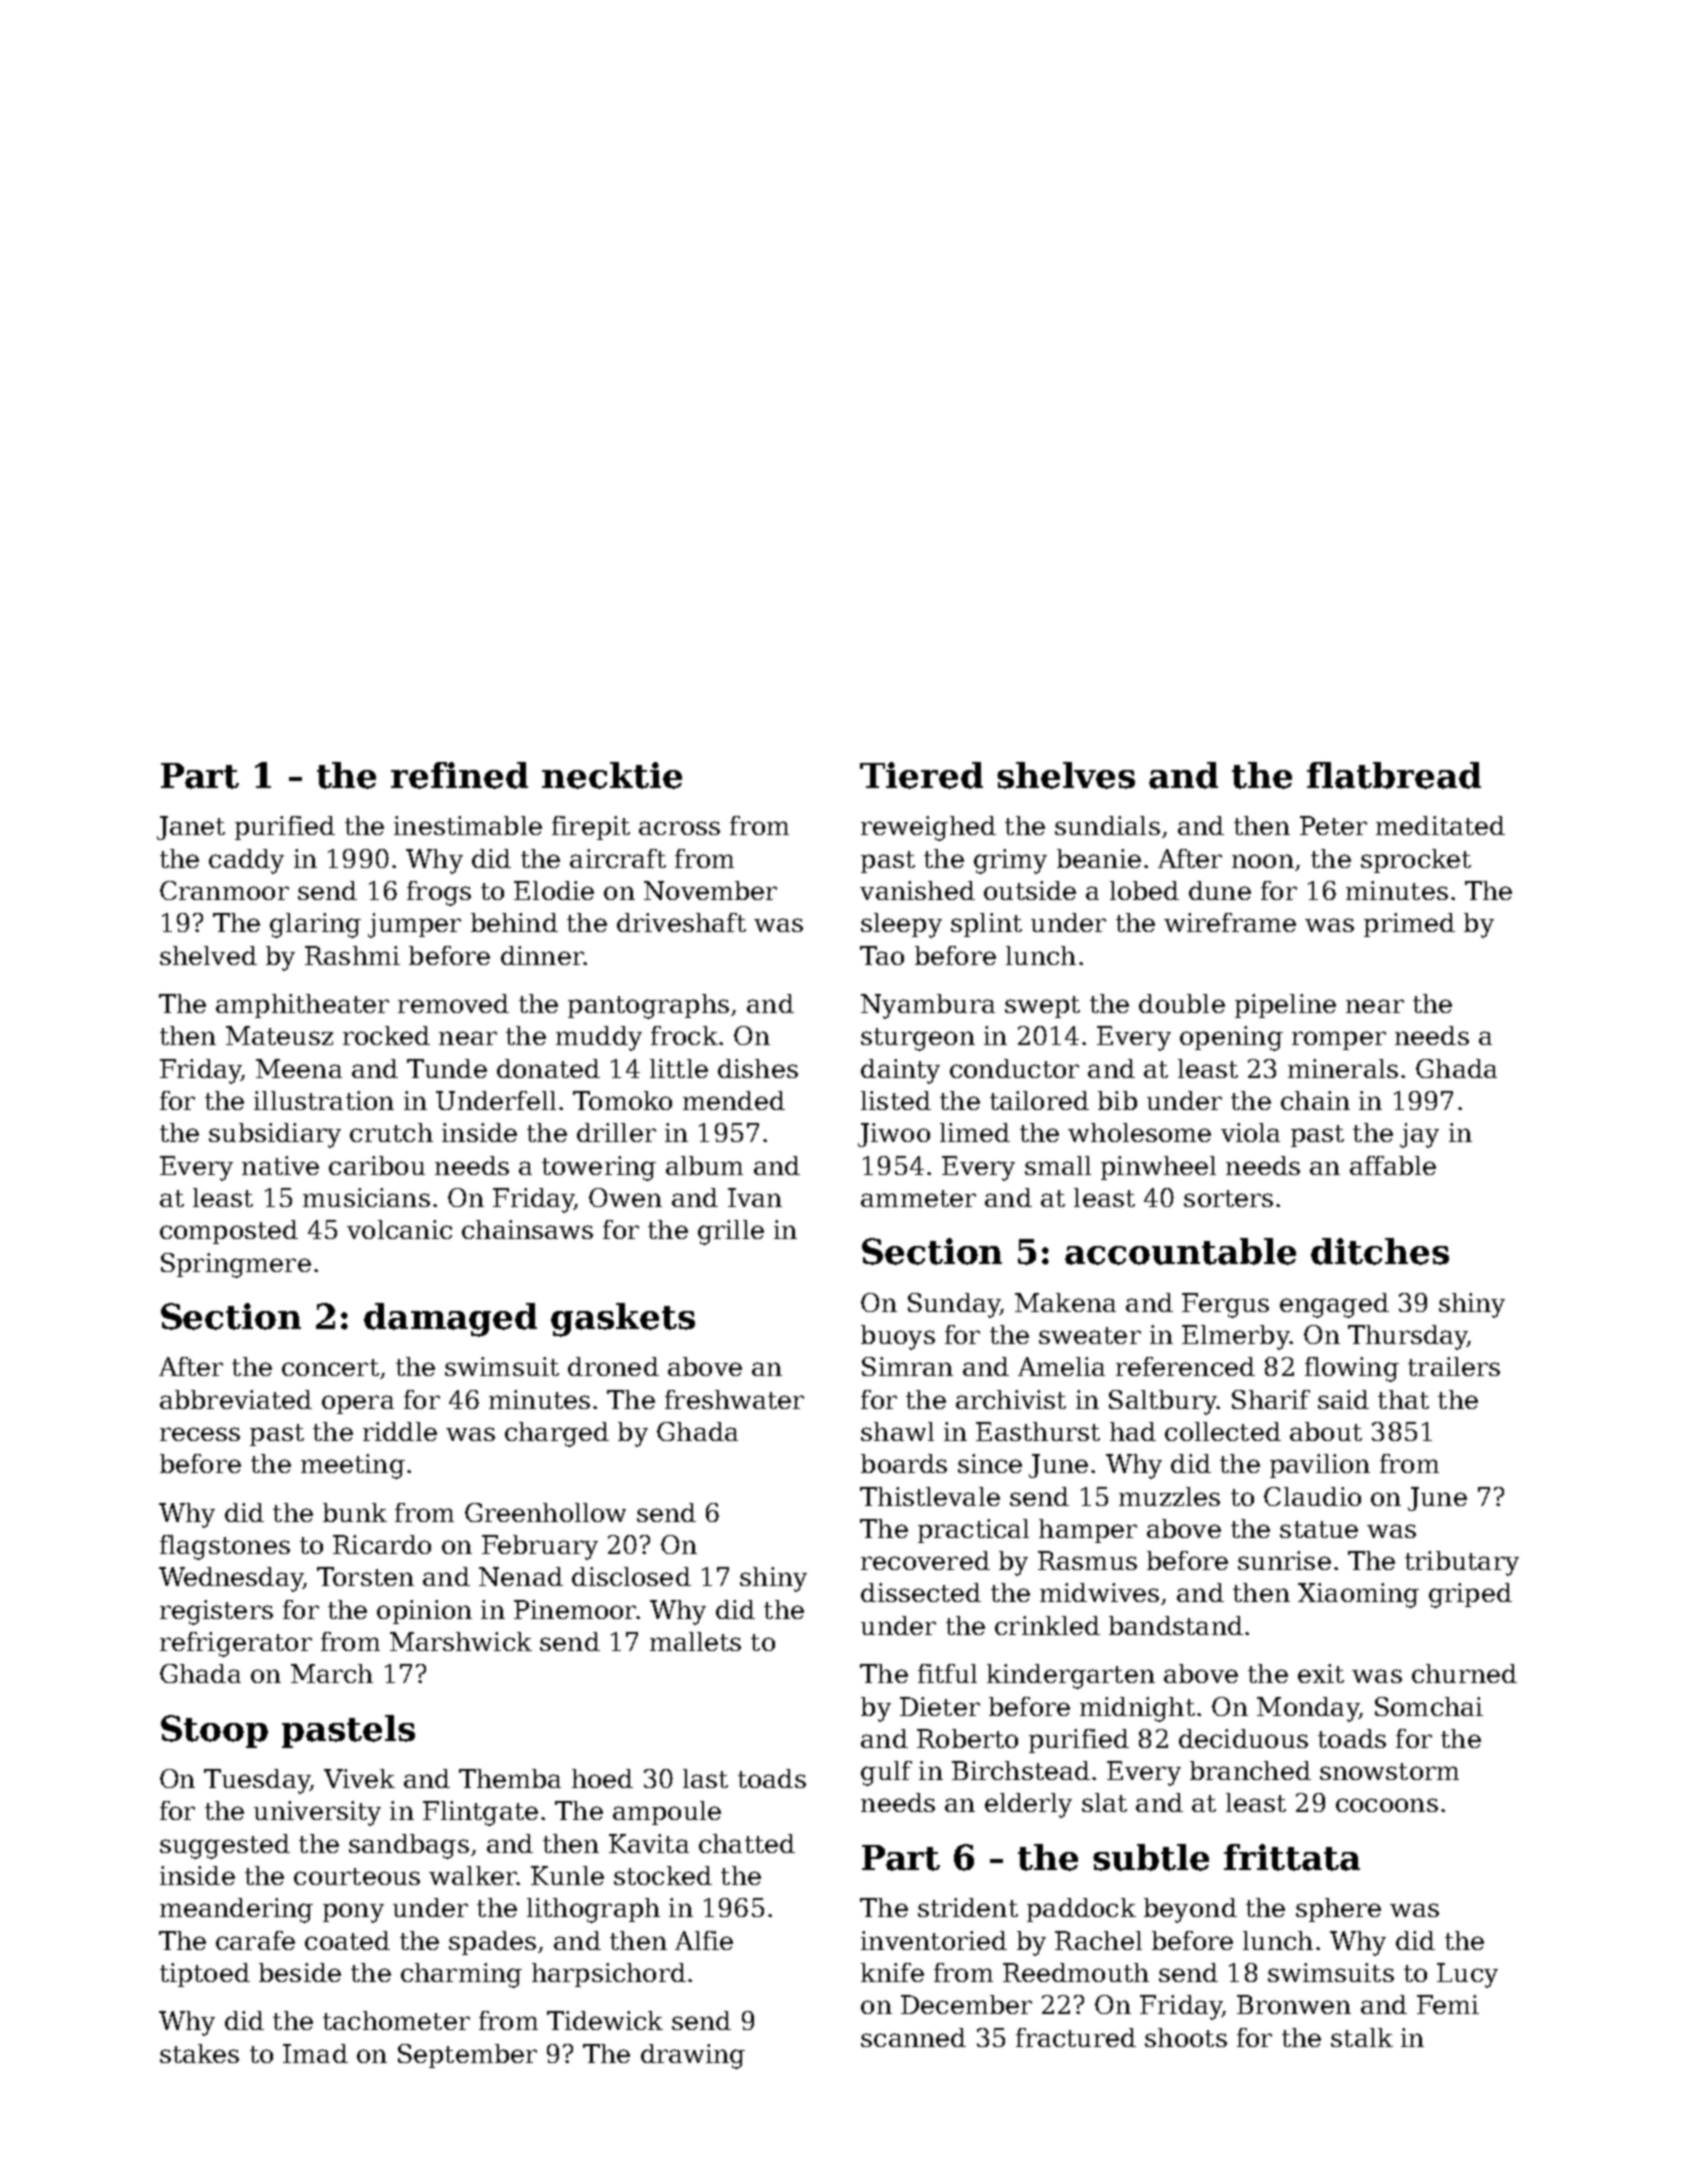  What do you see at coordinates (461, 1975) in the screenshot?
I see `charming` at bounding box center [461, 1975].
